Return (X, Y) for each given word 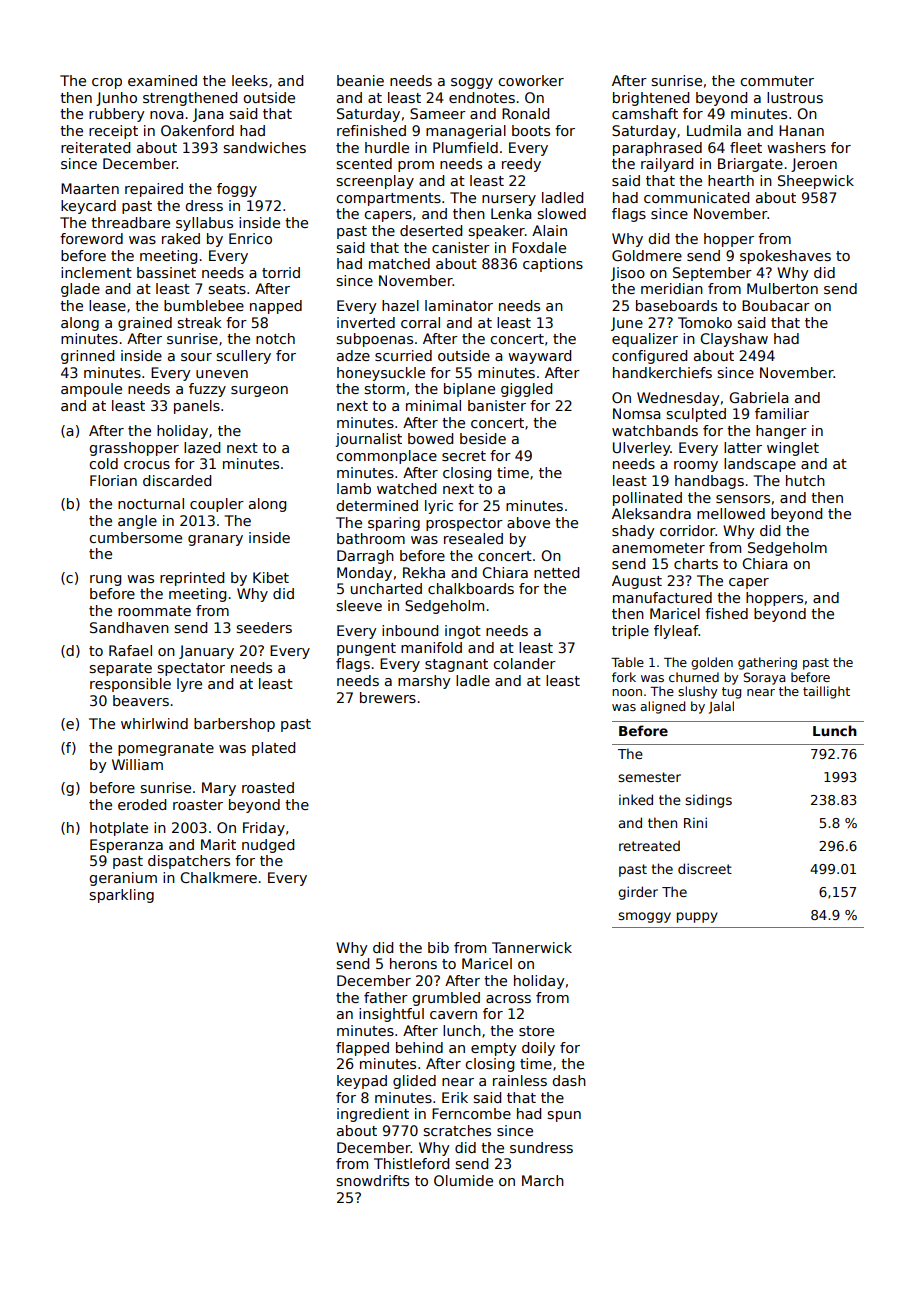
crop (107, 83)
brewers (388, 697)
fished (726, 613)
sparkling (122, 896)
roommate (154, 611)
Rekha (424, 572)
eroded (142, 804)
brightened (651, 99)
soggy (472, 83)
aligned (662, 707)
